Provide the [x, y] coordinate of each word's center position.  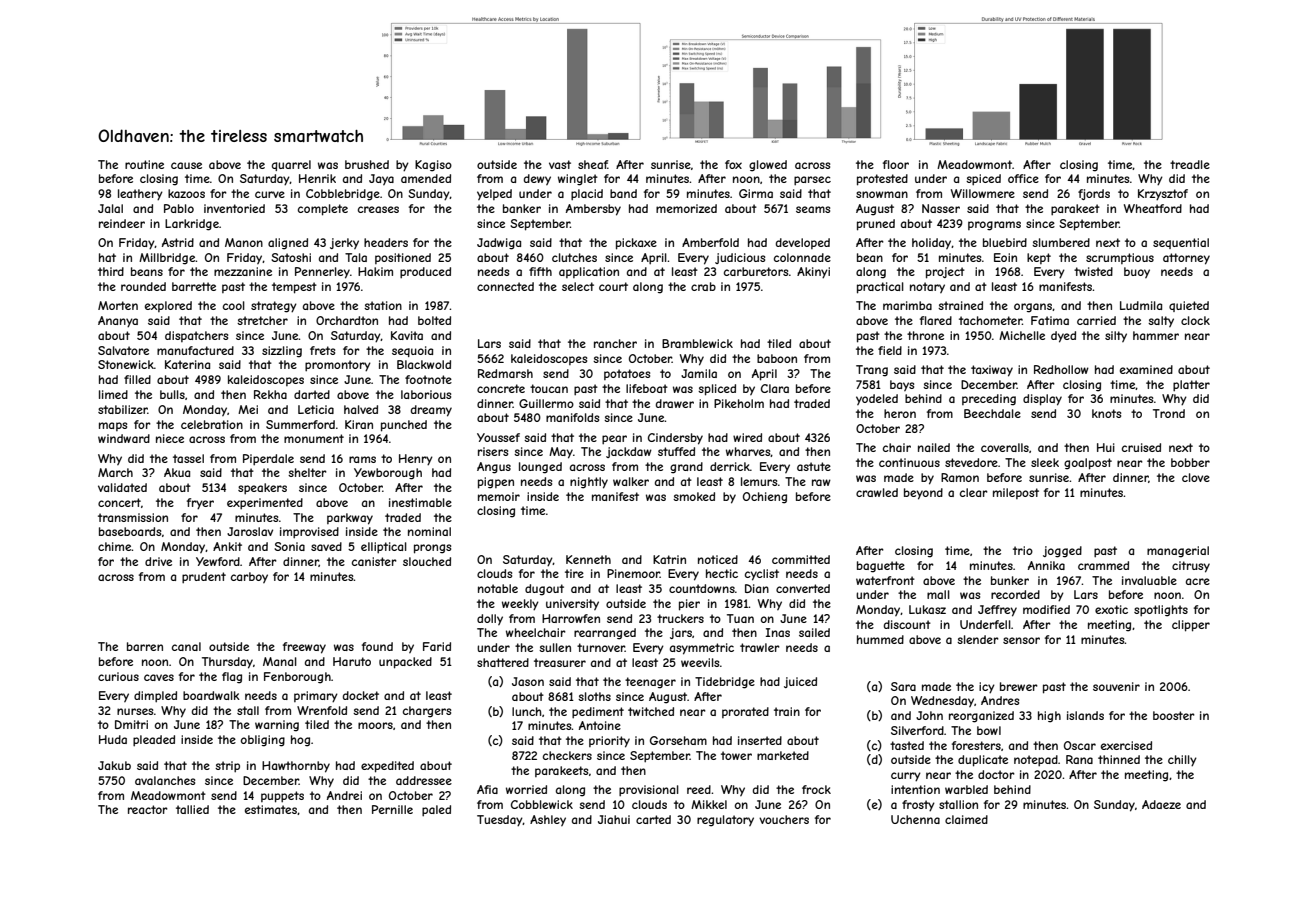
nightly [589, 483]
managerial [1178, 552]
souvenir [1116, 686]
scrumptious [1120, 258]
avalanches [165, 780]
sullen [555, 647]
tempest [294, 288]
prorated [745, 712]
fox [733, 164]
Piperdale [268, 460]
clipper [1191, 626]
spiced [983, 180]
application [589, 272]
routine [144, 164]
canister [374, 561]
